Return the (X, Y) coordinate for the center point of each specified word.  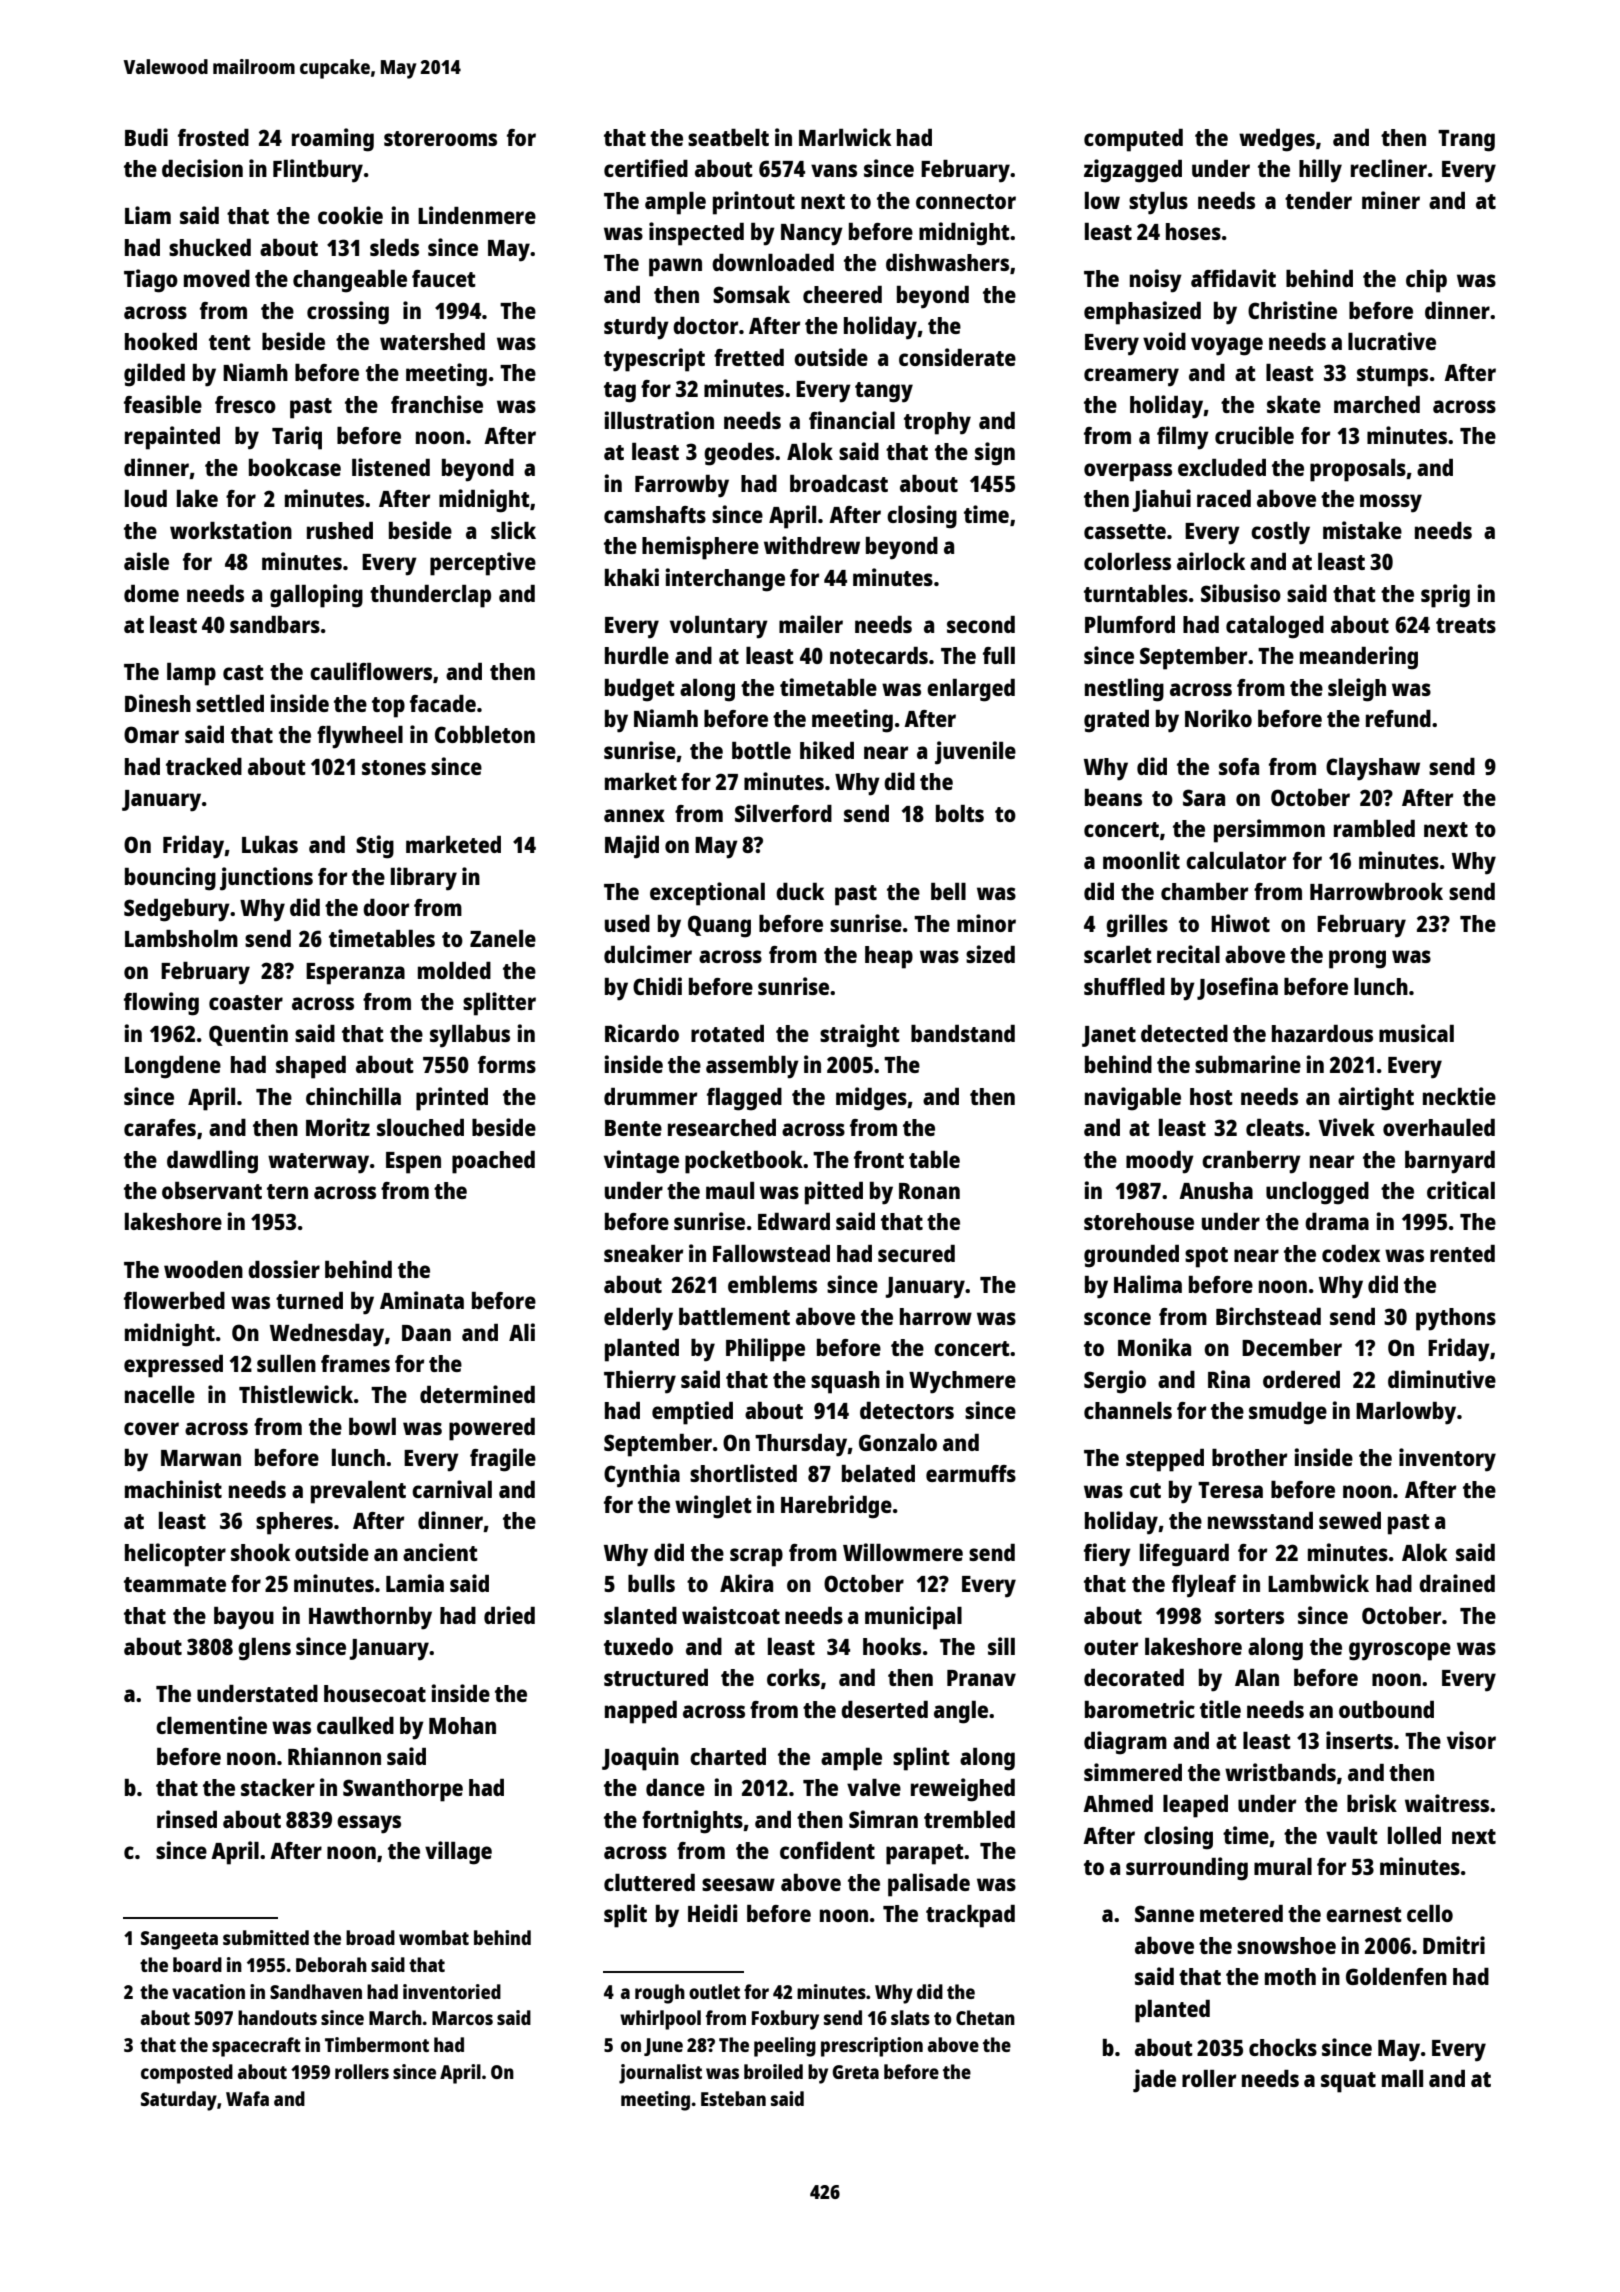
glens (264, 1649)
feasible (163, 404)
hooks (892, 1646)
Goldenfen (1396, 1976)
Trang (1466, 141)
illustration (659, 420)
